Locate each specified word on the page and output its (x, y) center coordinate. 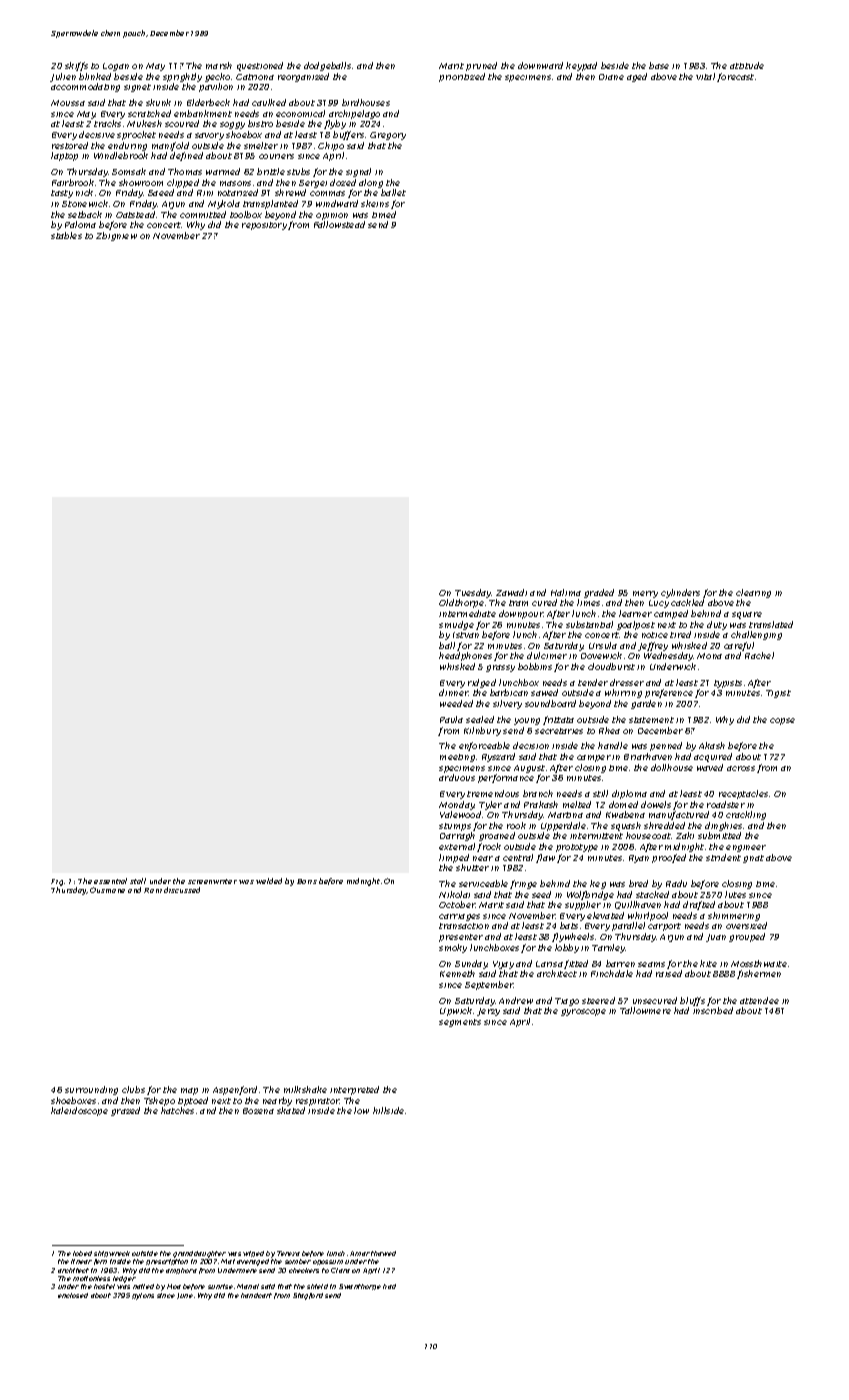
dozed (343, 182)
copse (782, 721)
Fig (57, 882)
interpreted (354, 1090)
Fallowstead (339, 224)
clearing (753, 593)
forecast (735, 77)
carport (664, 927)
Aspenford (235, 1090)
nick (84, 192)
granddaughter (199, 1254)
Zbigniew (116, 236)
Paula (451, 719)
